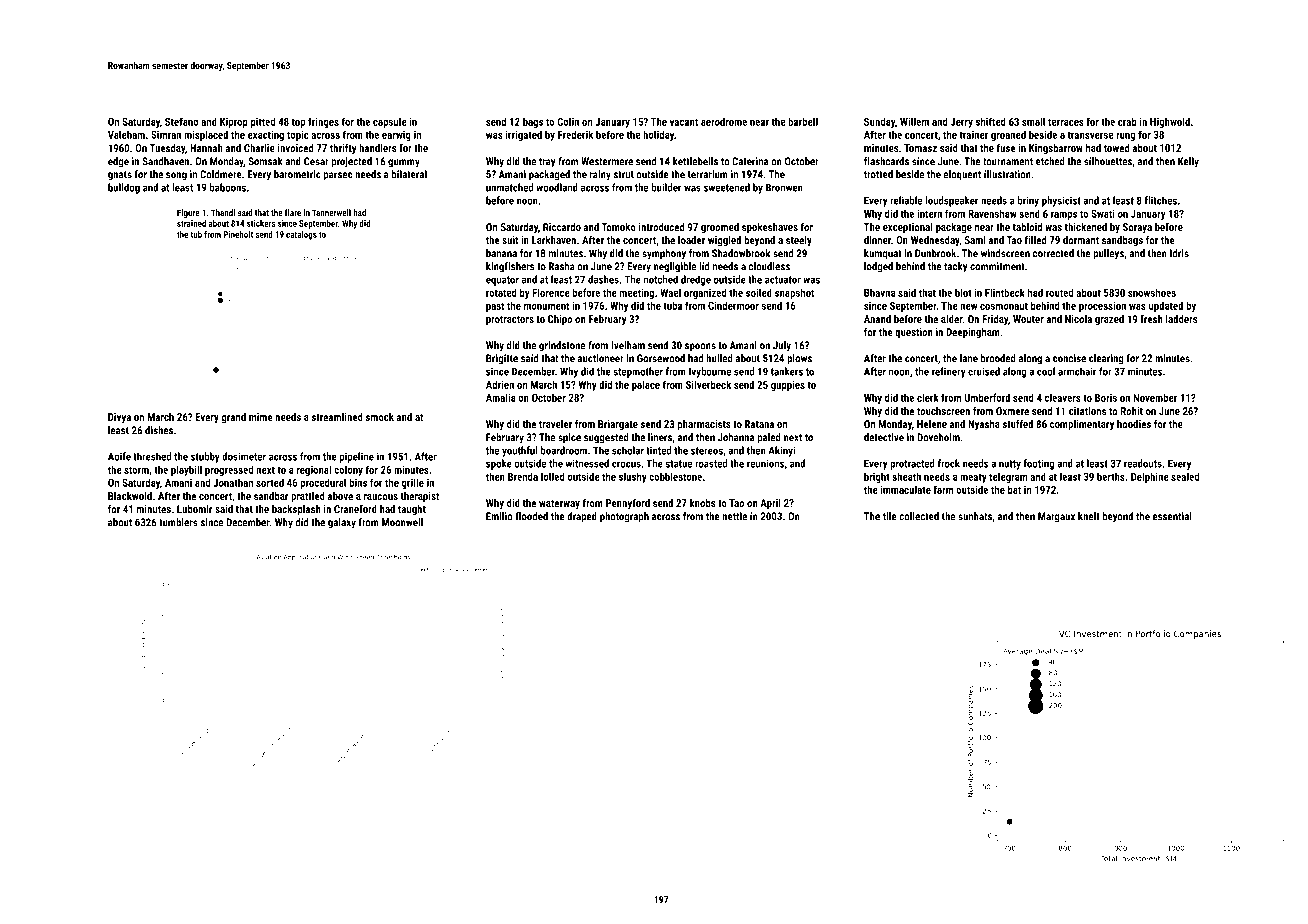 The image size is (1308, 924). I want to click on banana, so click(501, 253).
